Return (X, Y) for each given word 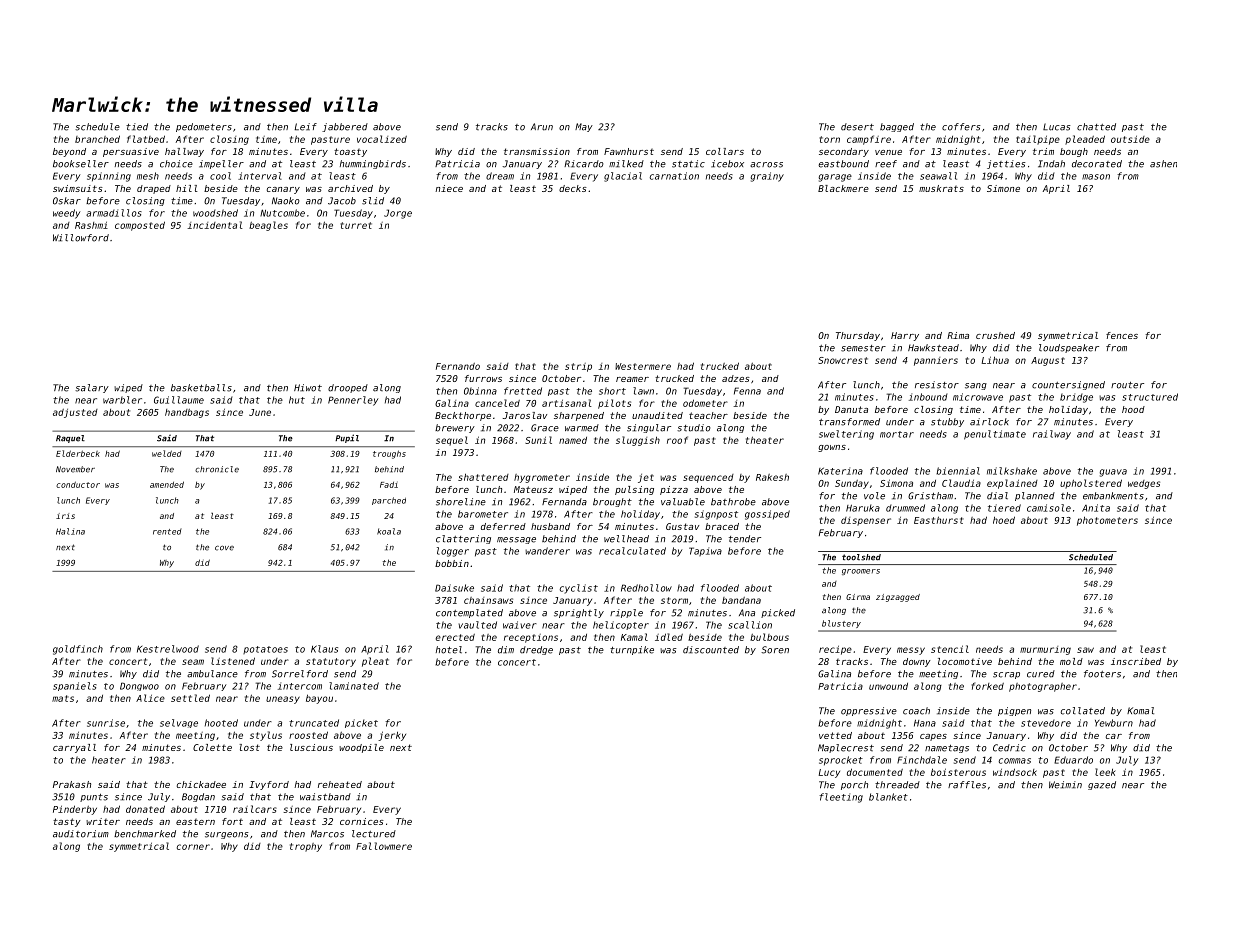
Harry (905, 336)
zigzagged (898, 598)
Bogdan (198, 797)
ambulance (212, 674)
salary (92, 388)
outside (1130, 139)
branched (97, 139)
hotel (449, 650)
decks (573, 188)
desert (857, 127)
